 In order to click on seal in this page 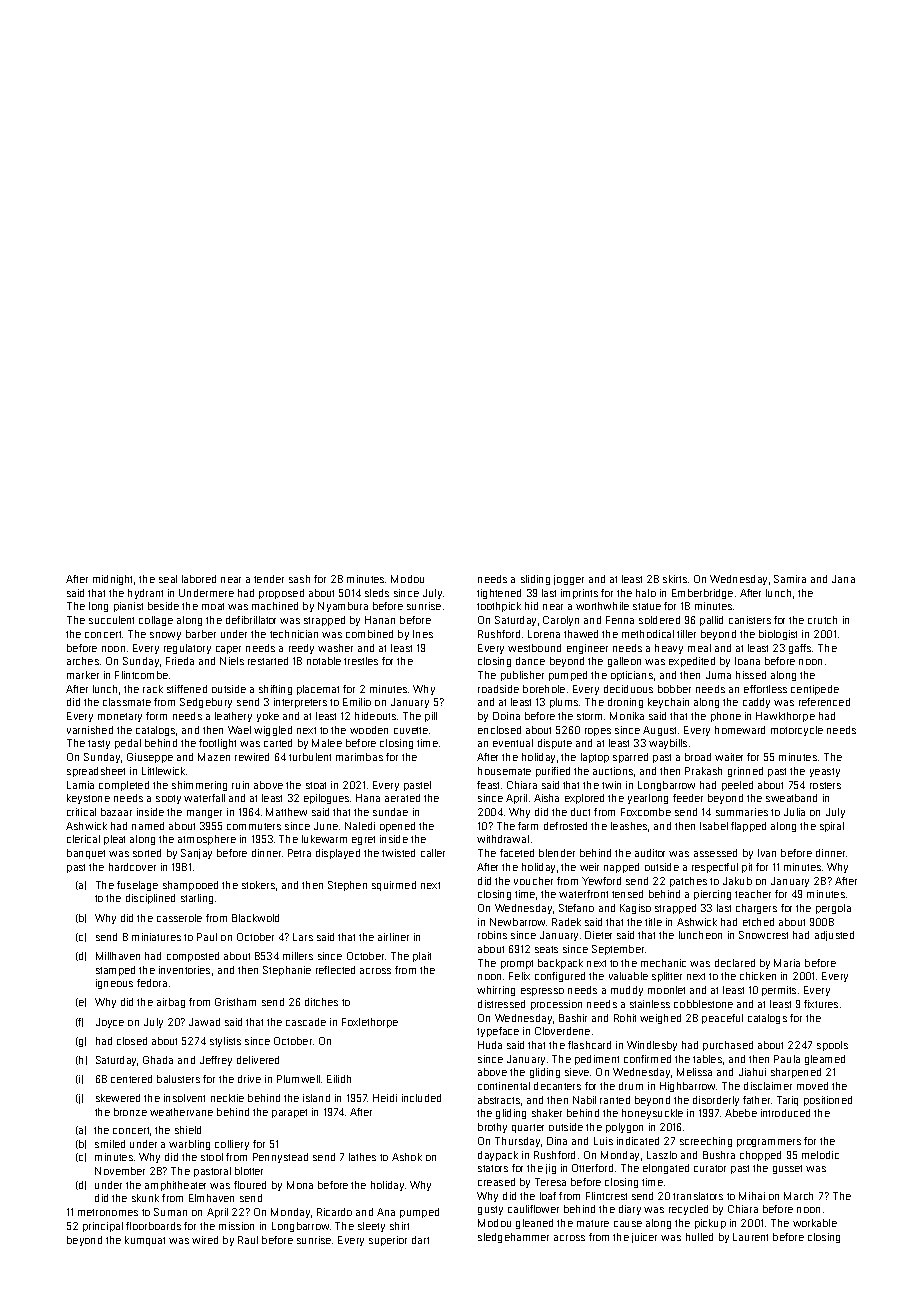, I will do `click(168, 579)`.
